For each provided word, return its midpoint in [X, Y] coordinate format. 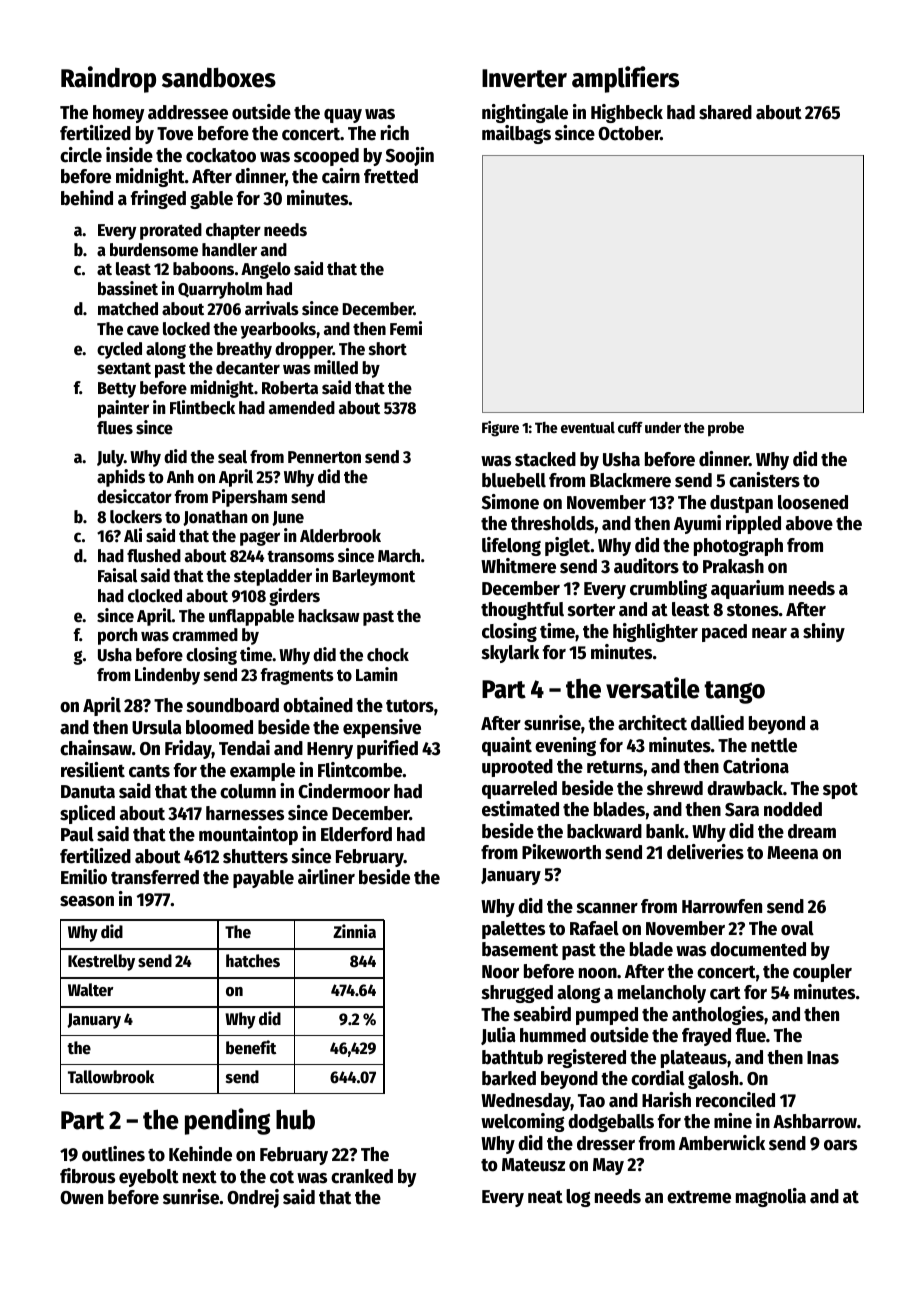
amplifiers [625, 79]
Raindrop [108, 79]
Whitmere [518, 566]
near [769, 633]
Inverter [524, 78]
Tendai [244, 748]
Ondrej [253, 1198]
